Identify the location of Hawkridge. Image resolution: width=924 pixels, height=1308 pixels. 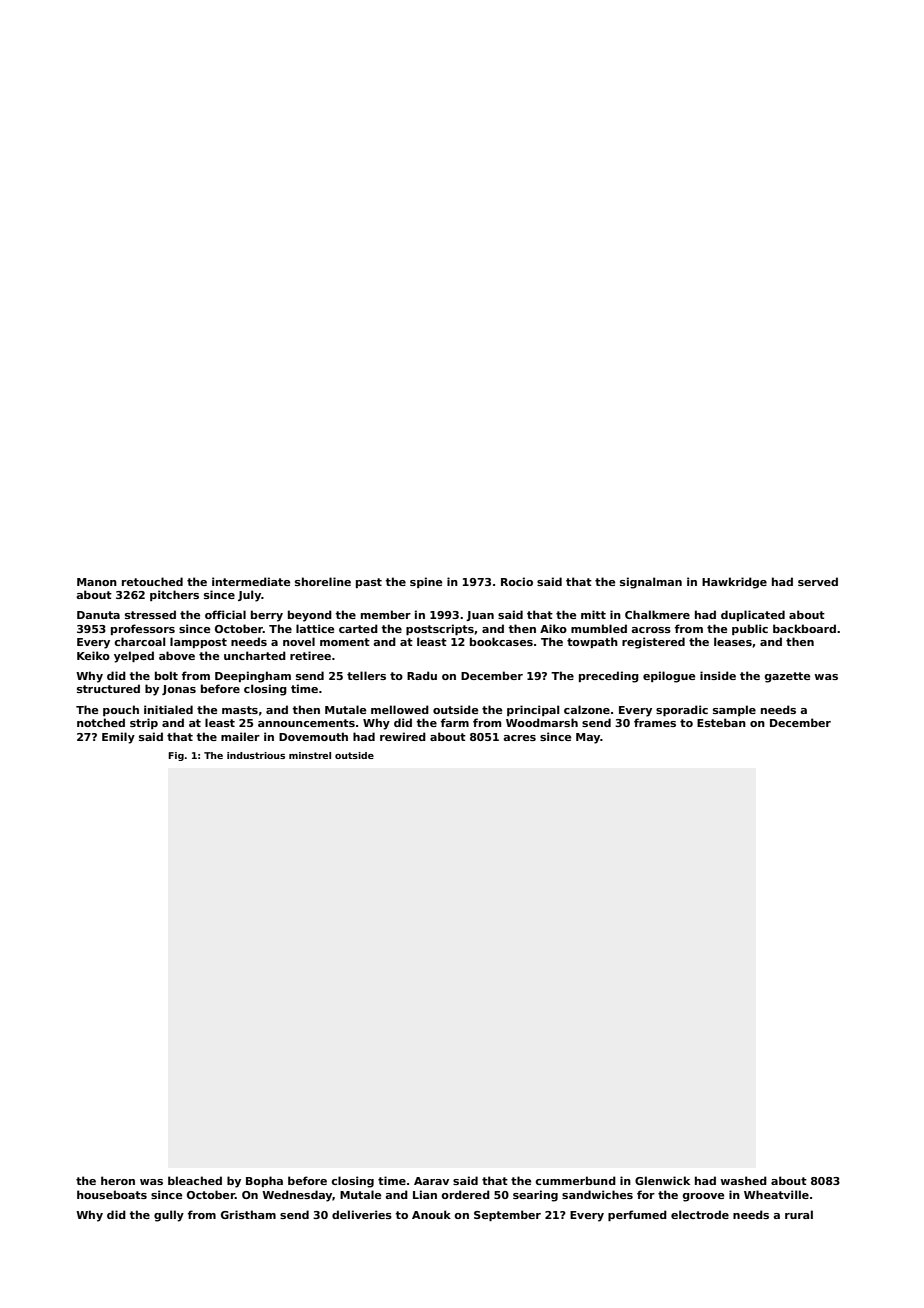
(734, 583).
